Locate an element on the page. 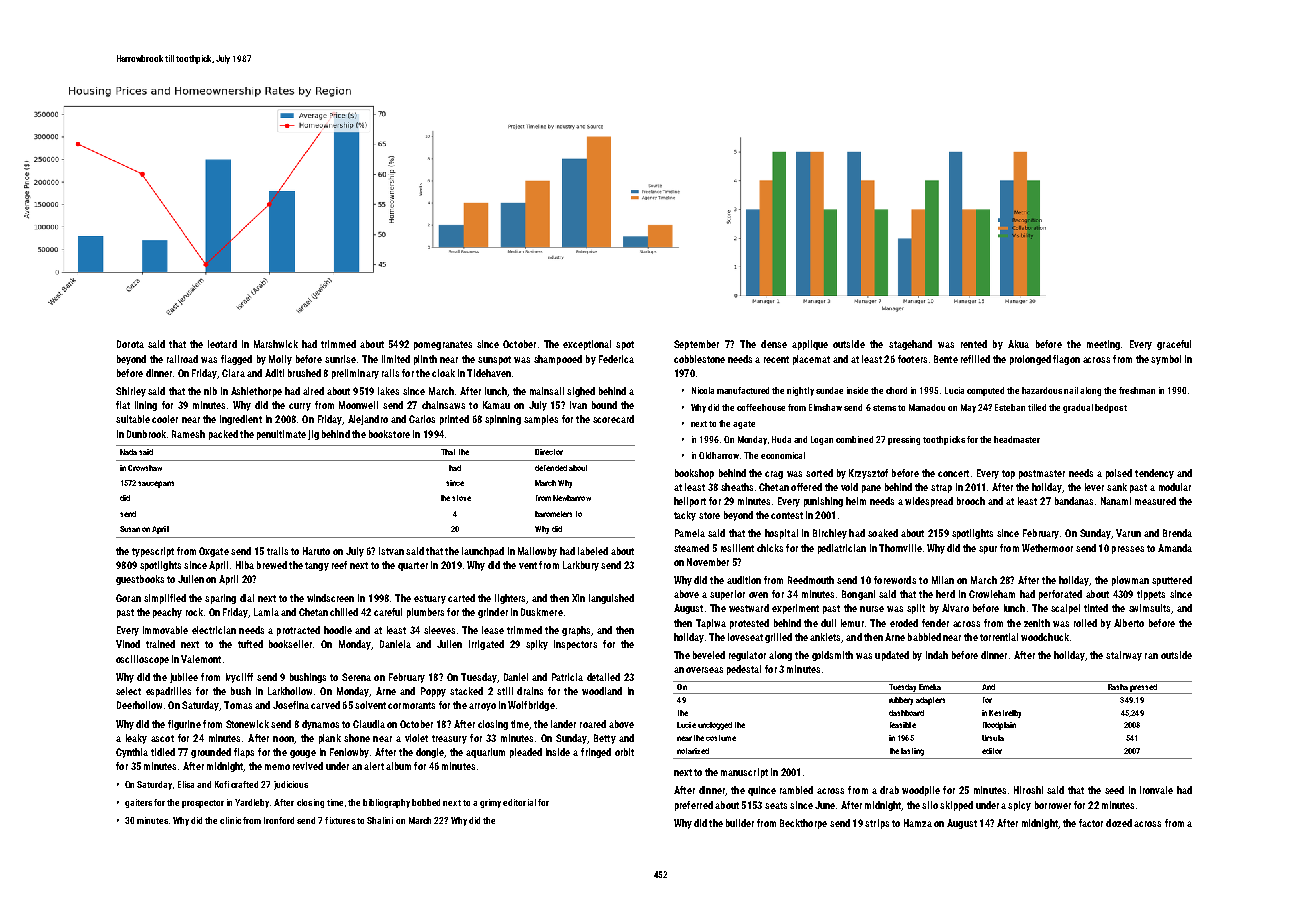 The image size is (1308, 924). Shirley is located at coordinates (131, 392).
